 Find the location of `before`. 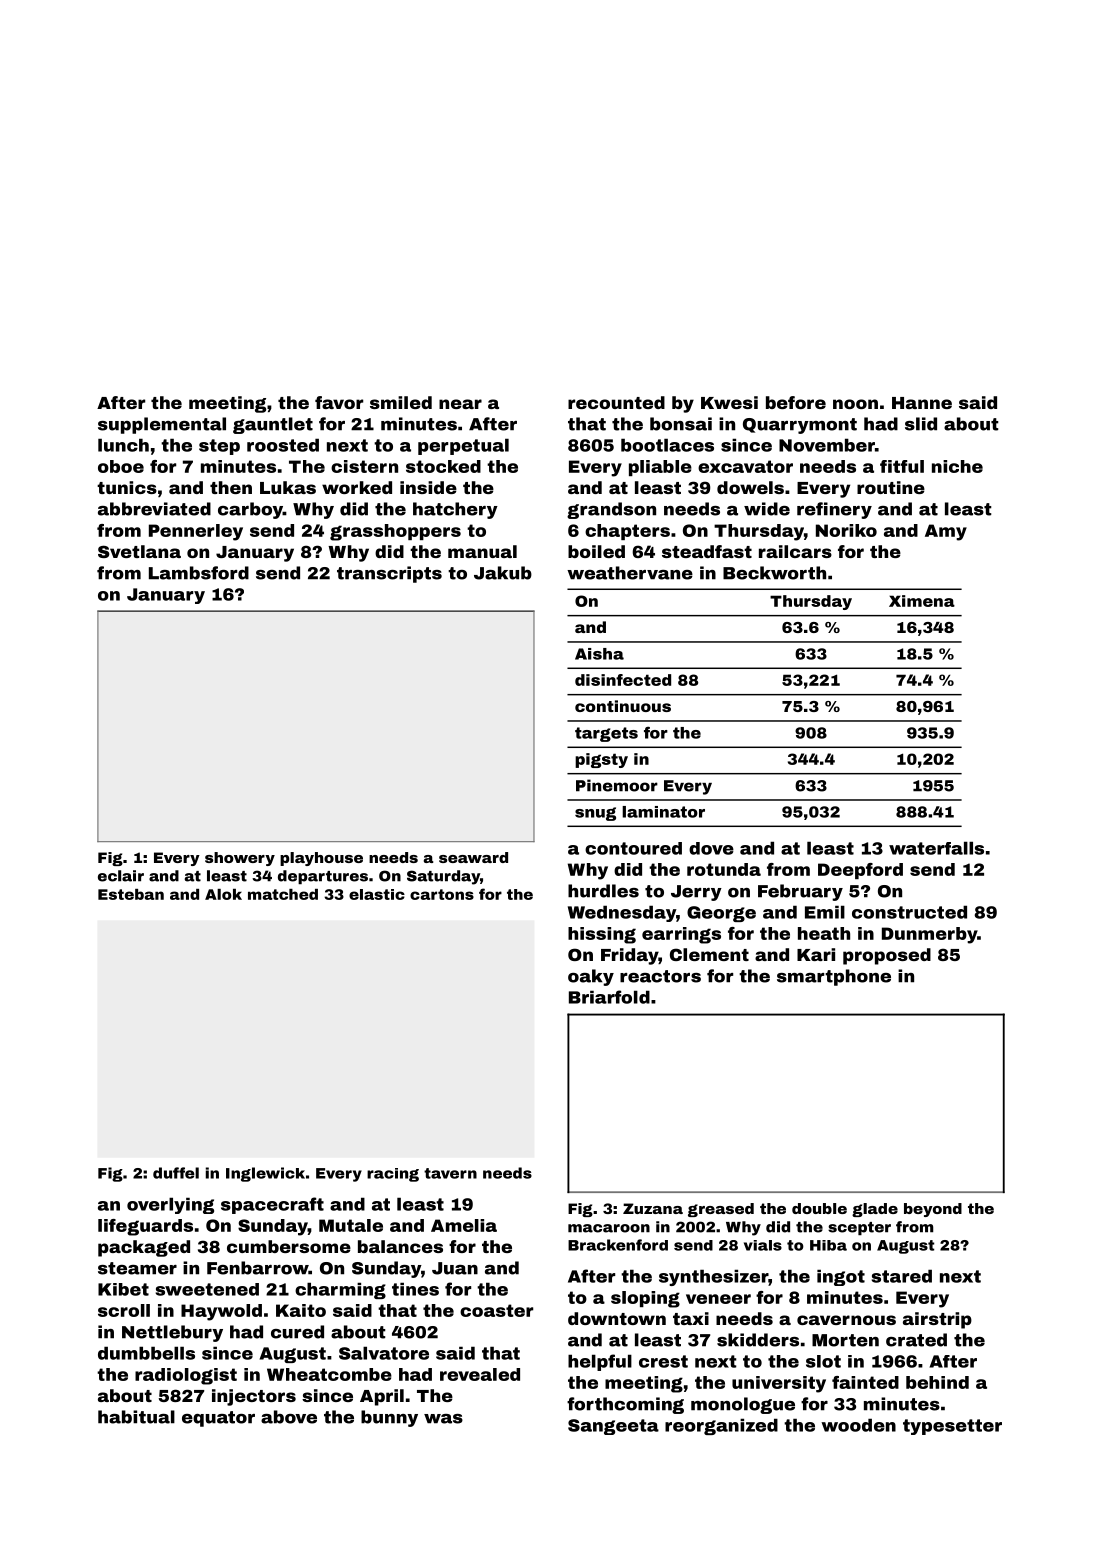

before is located at coordinates (796, 402).
